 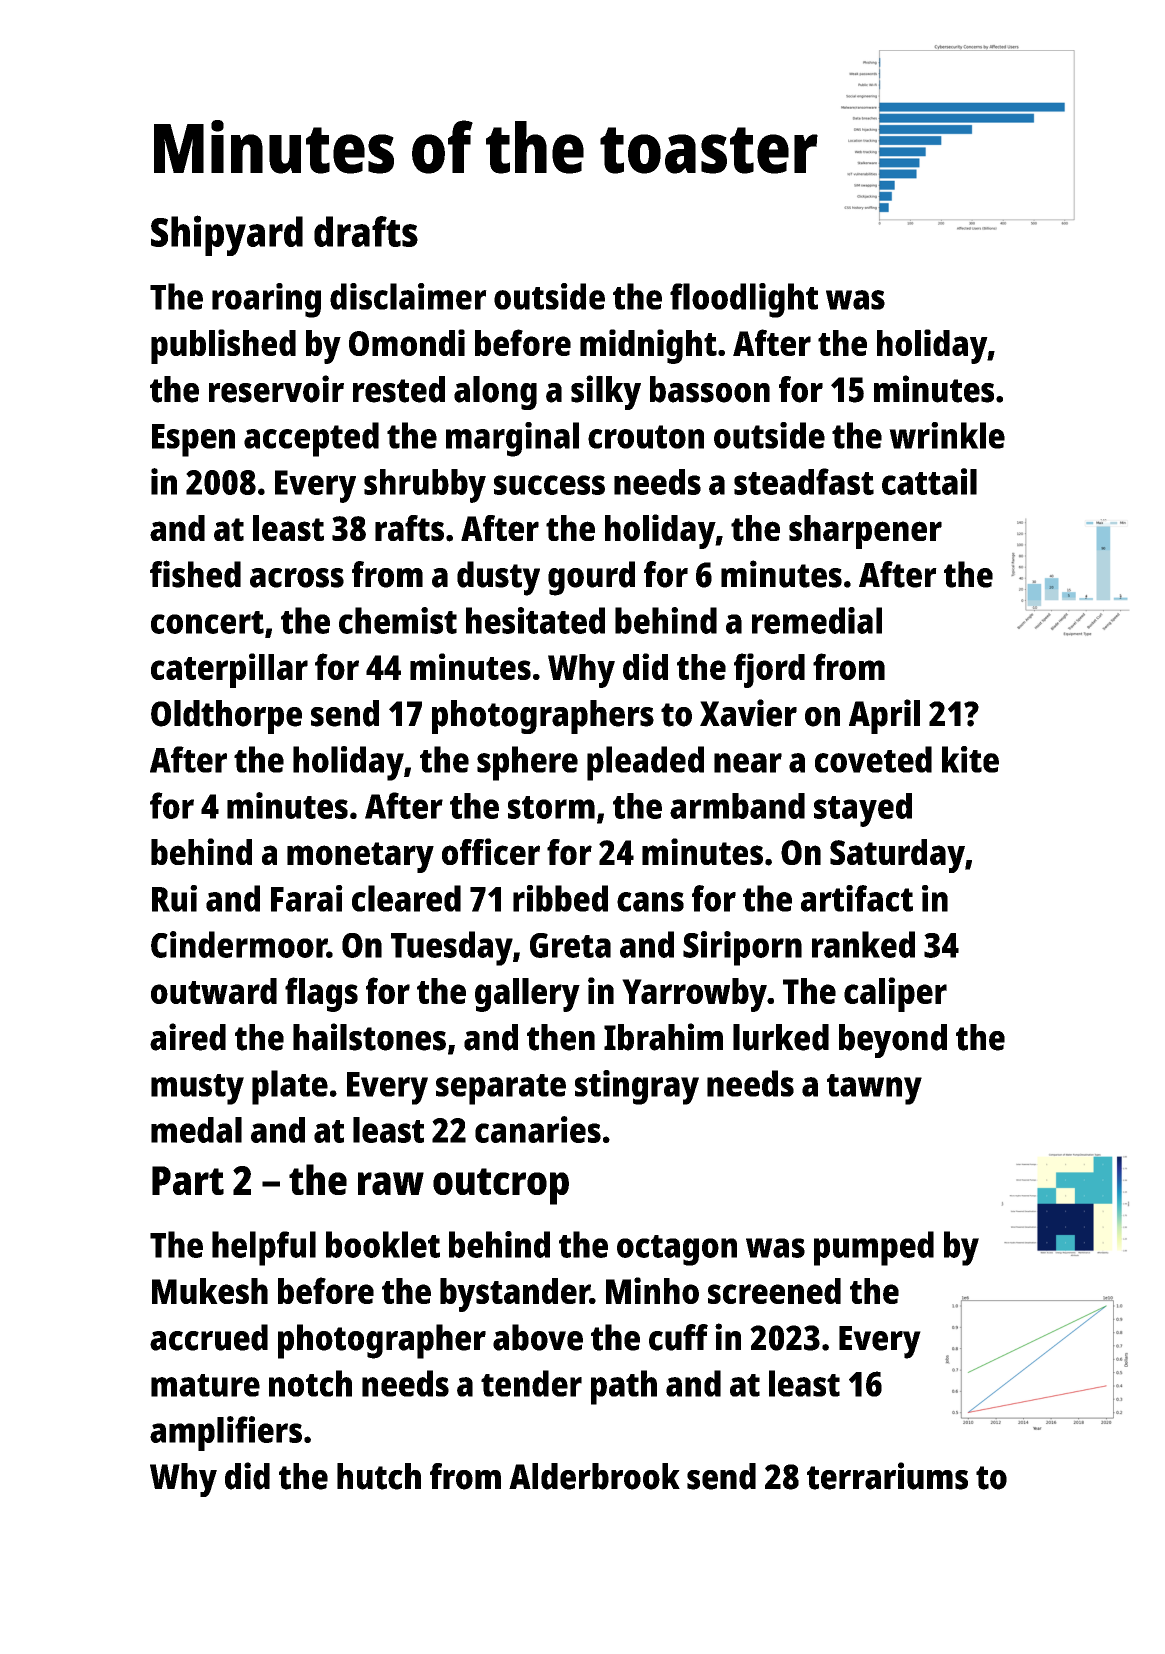 What do you see at coordinates (970, 759) in the screenshot?
I see `kite` at bounding box center [970, 759].
